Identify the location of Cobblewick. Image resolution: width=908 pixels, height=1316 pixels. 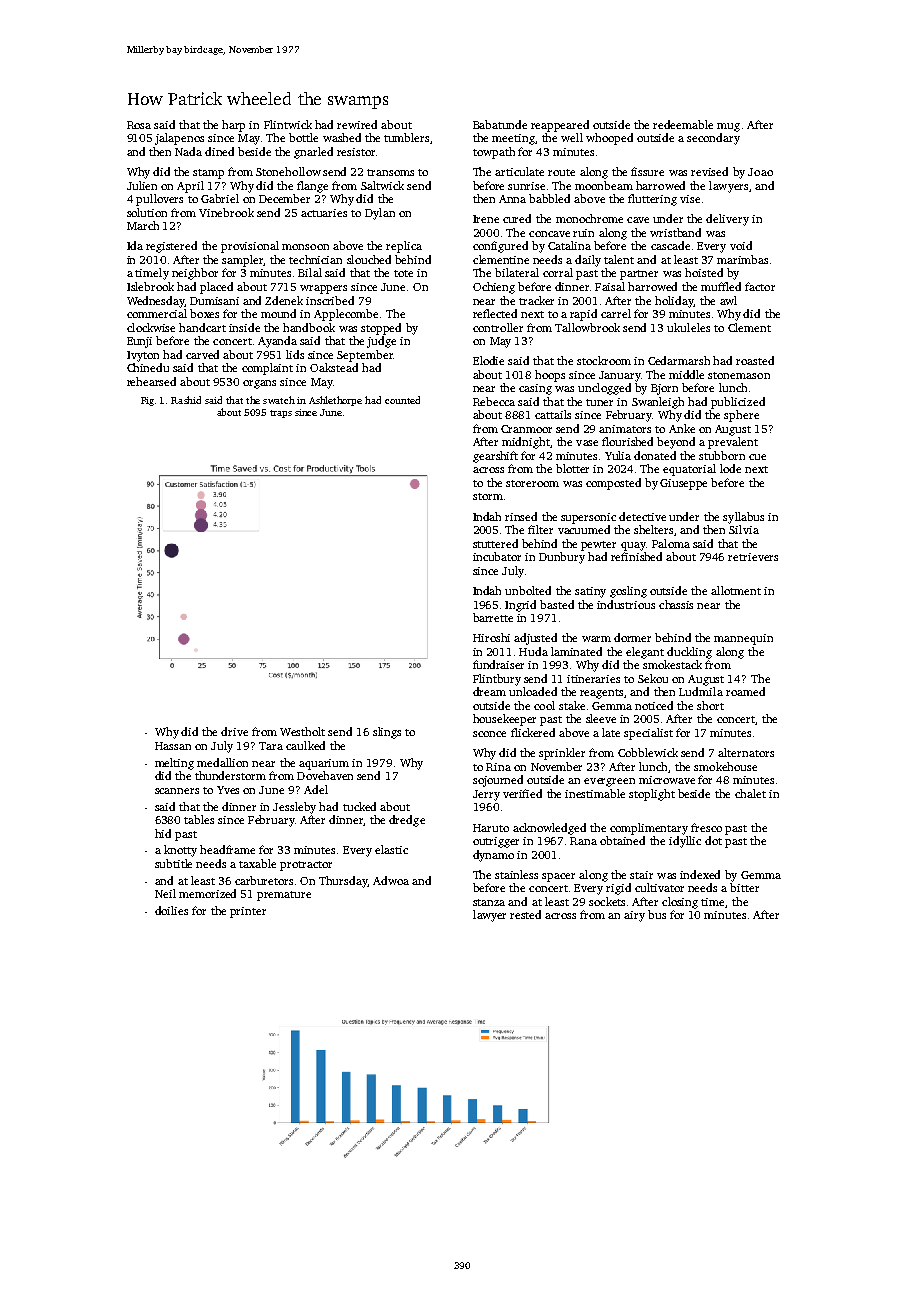
(648, 752).
